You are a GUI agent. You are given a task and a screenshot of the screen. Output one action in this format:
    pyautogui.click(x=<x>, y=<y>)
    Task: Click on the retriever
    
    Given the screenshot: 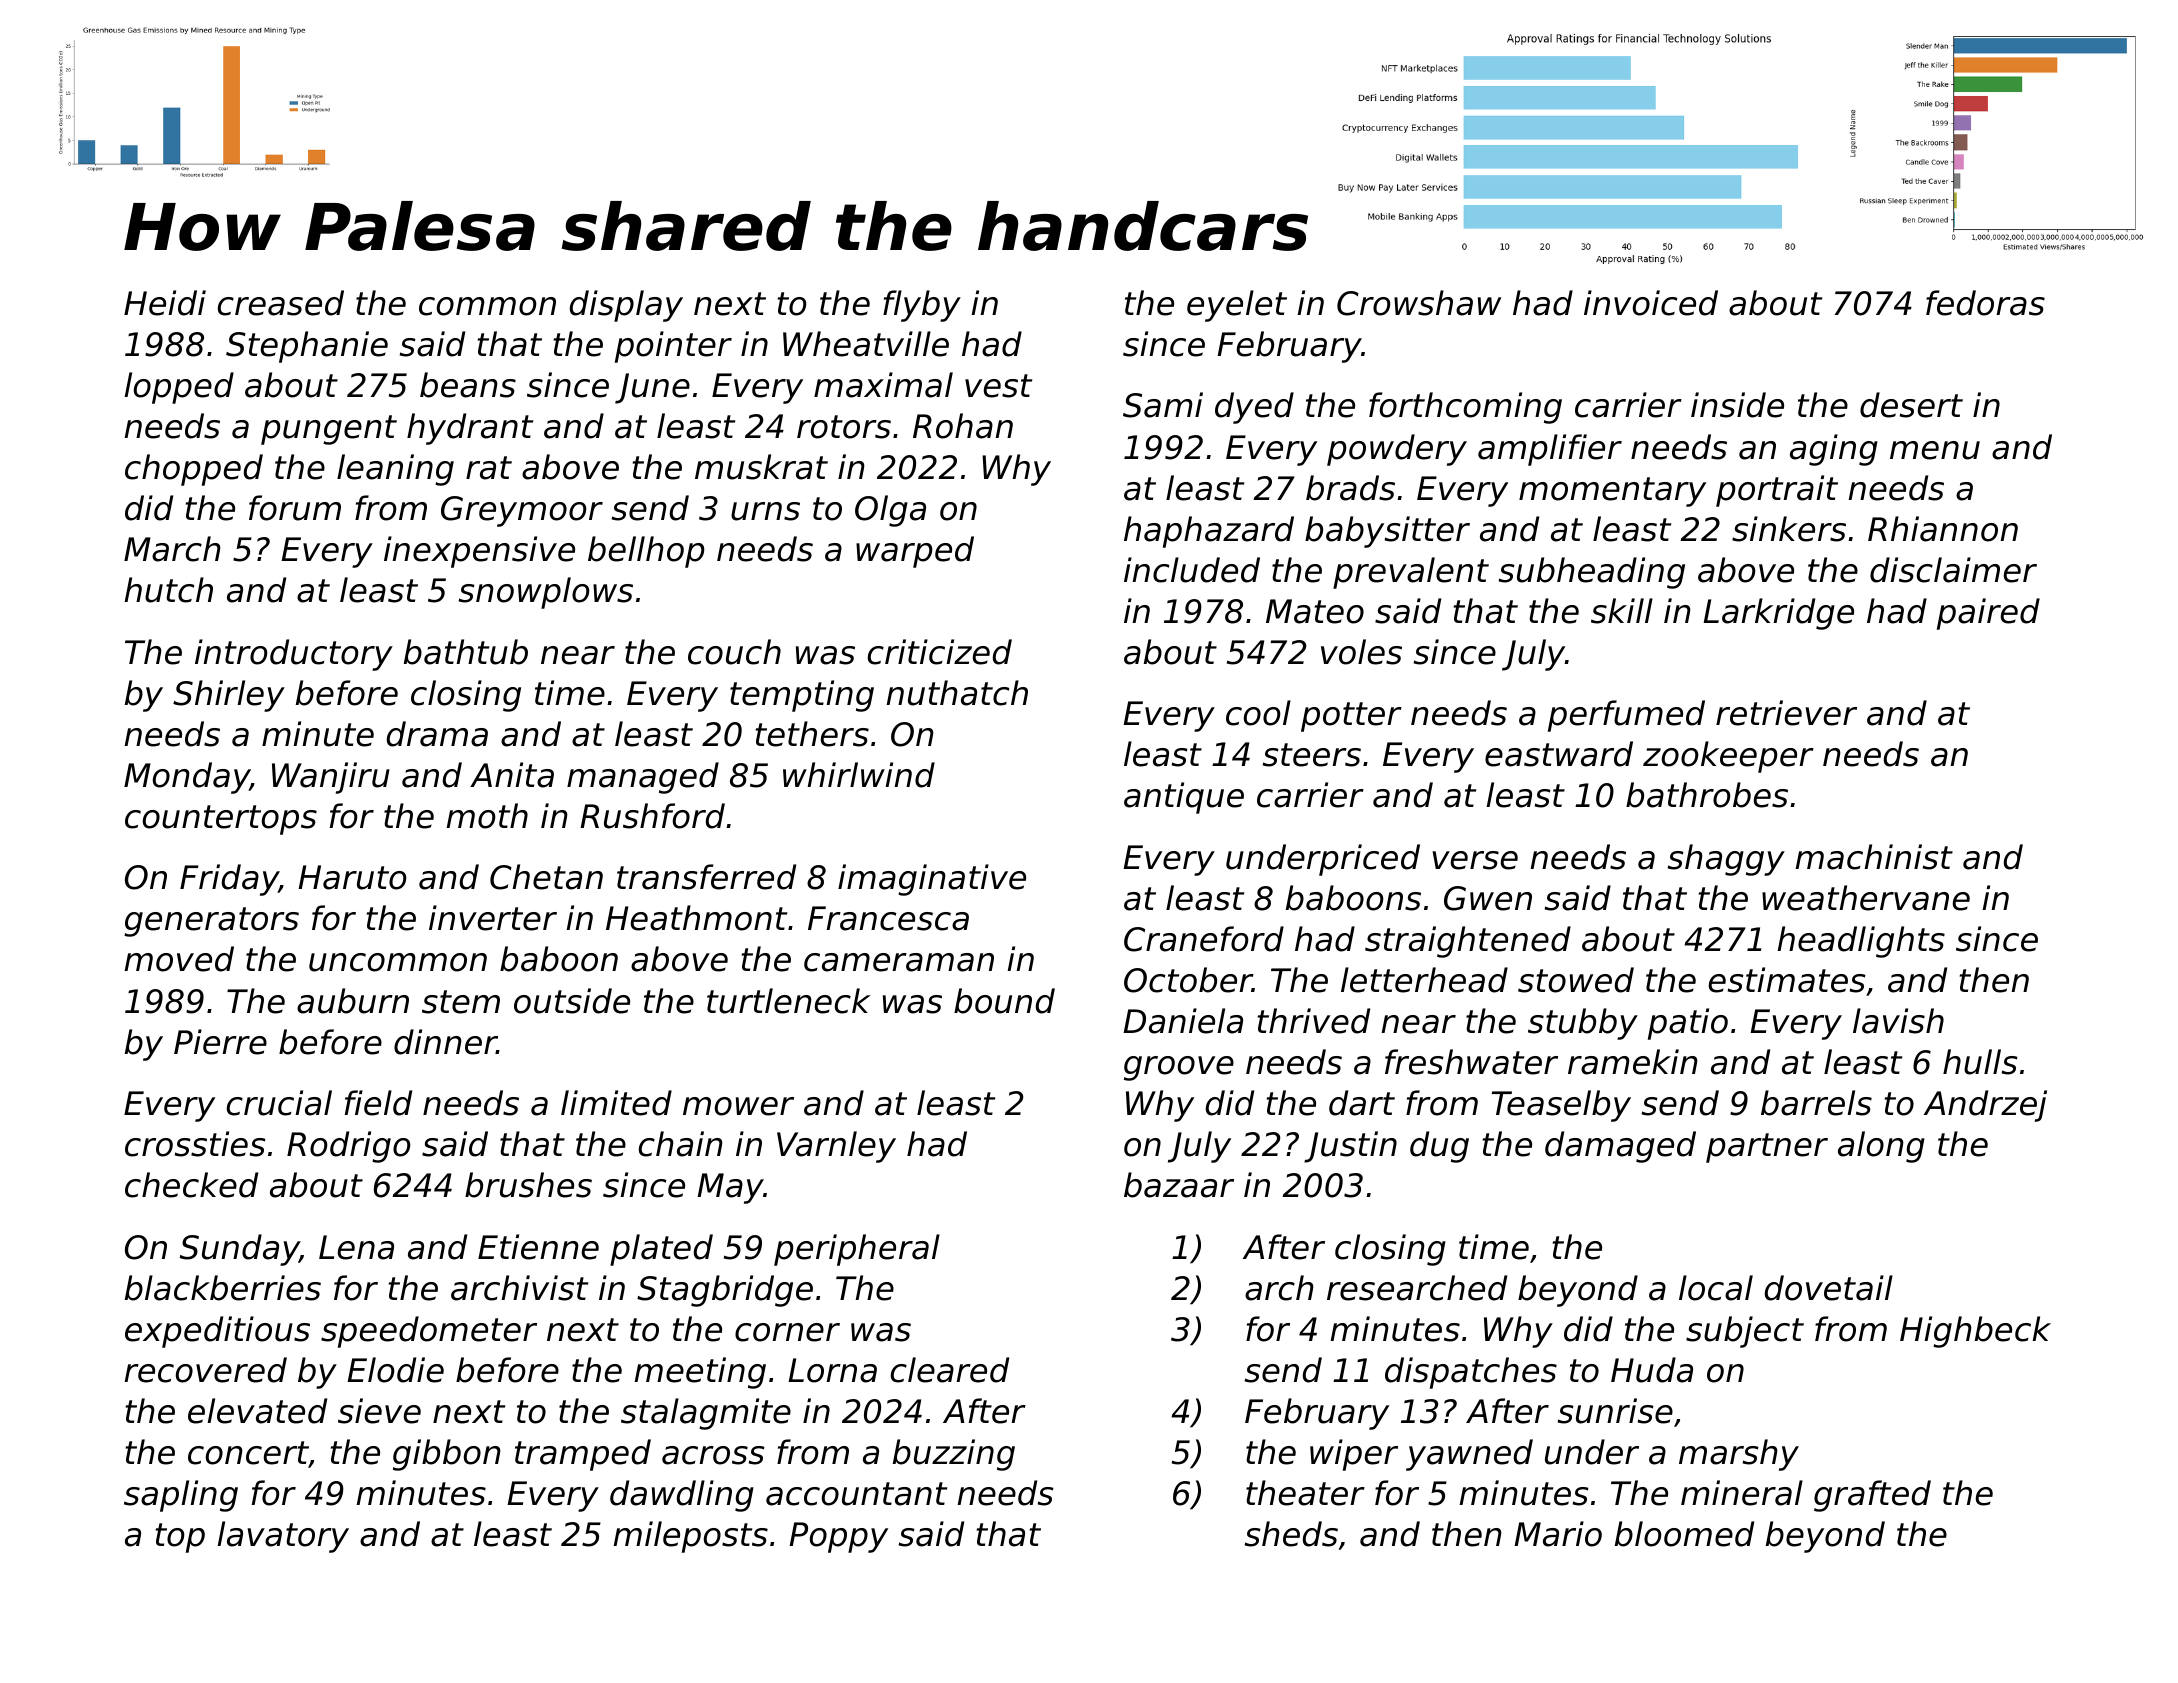 What is the action you would take?
    pyautogui.click(x=1786, y=713)
